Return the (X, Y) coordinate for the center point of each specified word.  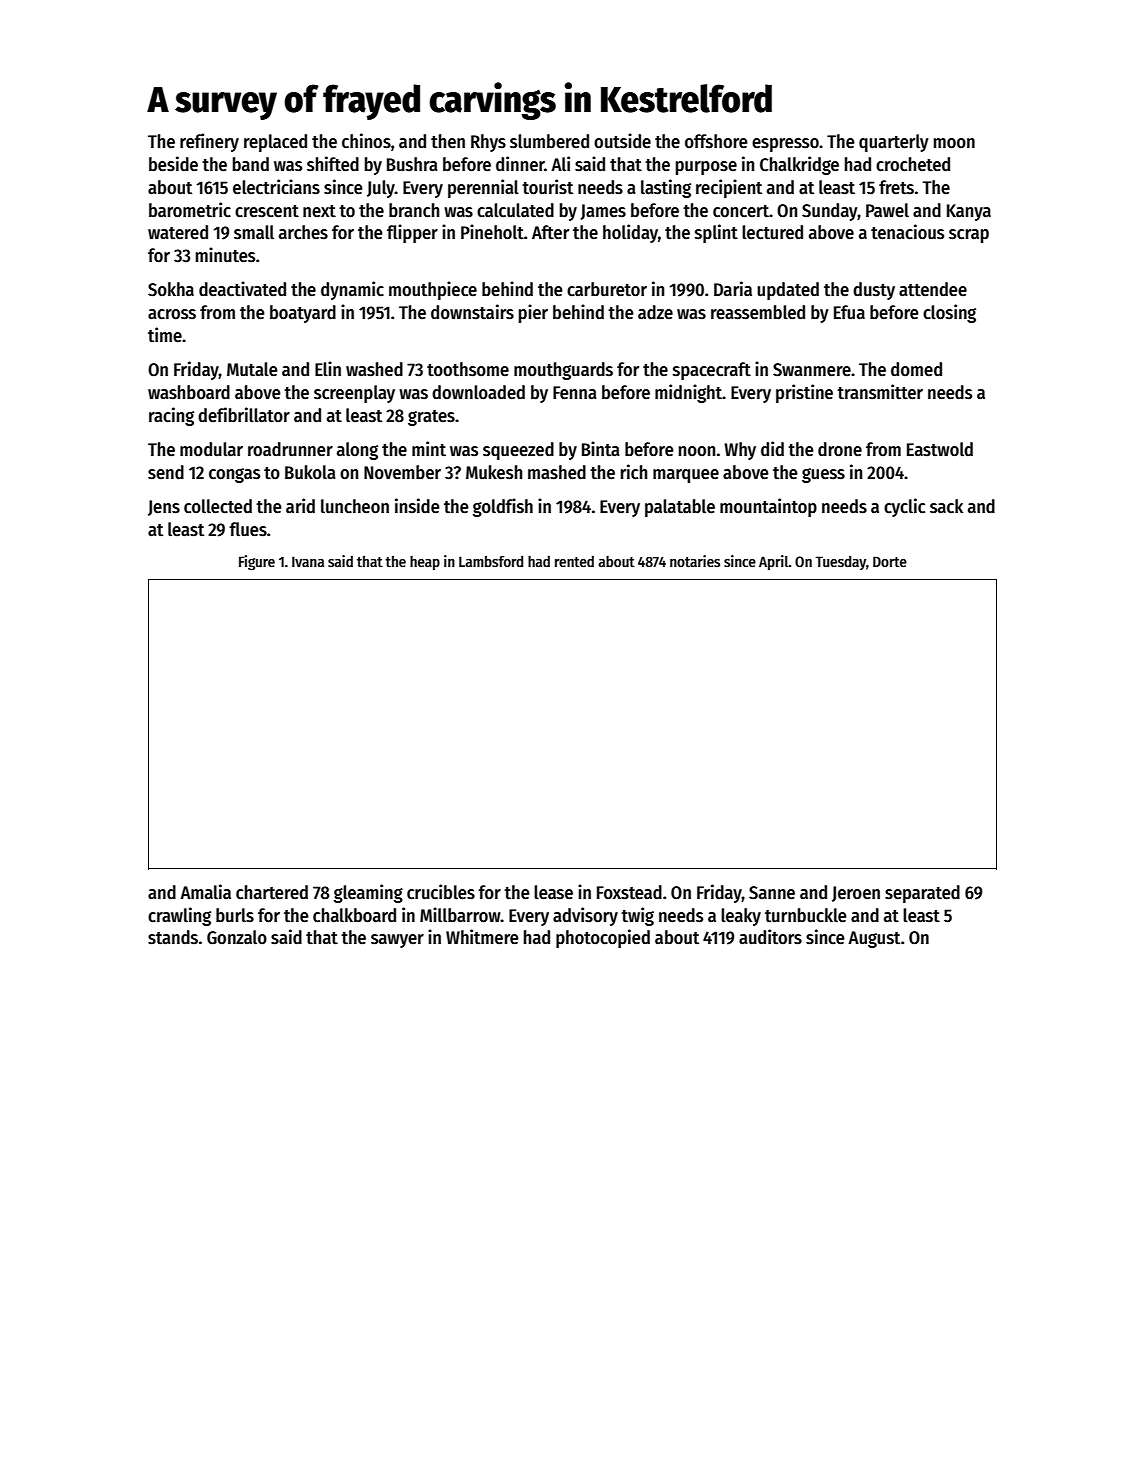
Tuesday (840, 563)
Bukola (310, 472)
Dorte (890, 561)
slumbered (549, 141)
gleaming (368, 893)
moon (954, 143)
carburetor (607, 289)
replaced (275, 143)
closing (949, 313)
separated (922, 894)
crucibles (441, 892)
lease (553, 892)
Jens (164, 508)
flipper (412, 233)
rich (634, 472)
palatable (680, 508)
